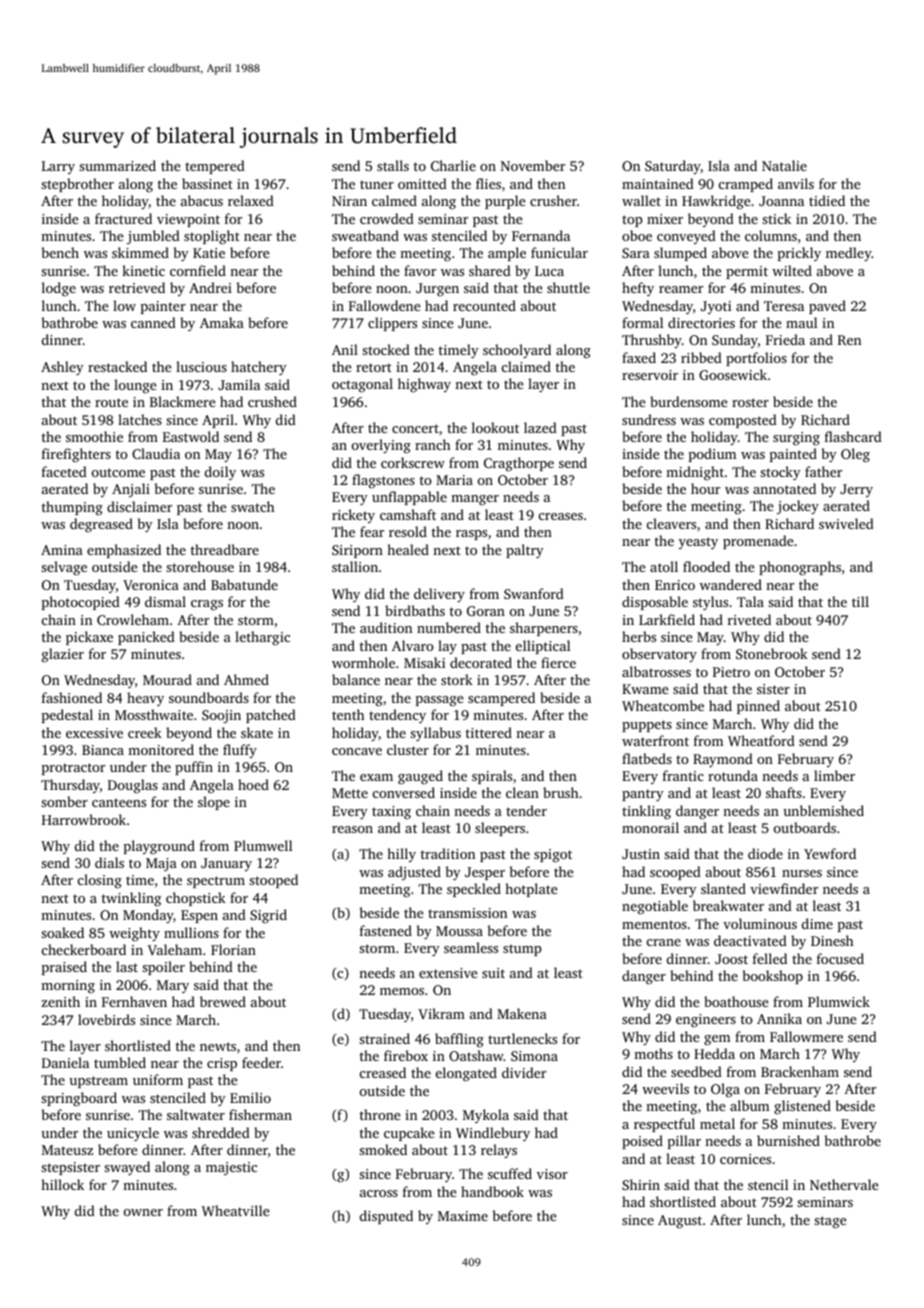 The height and width of the image is (1308, 924). I want to click on disputed, so click(386, 1217).
